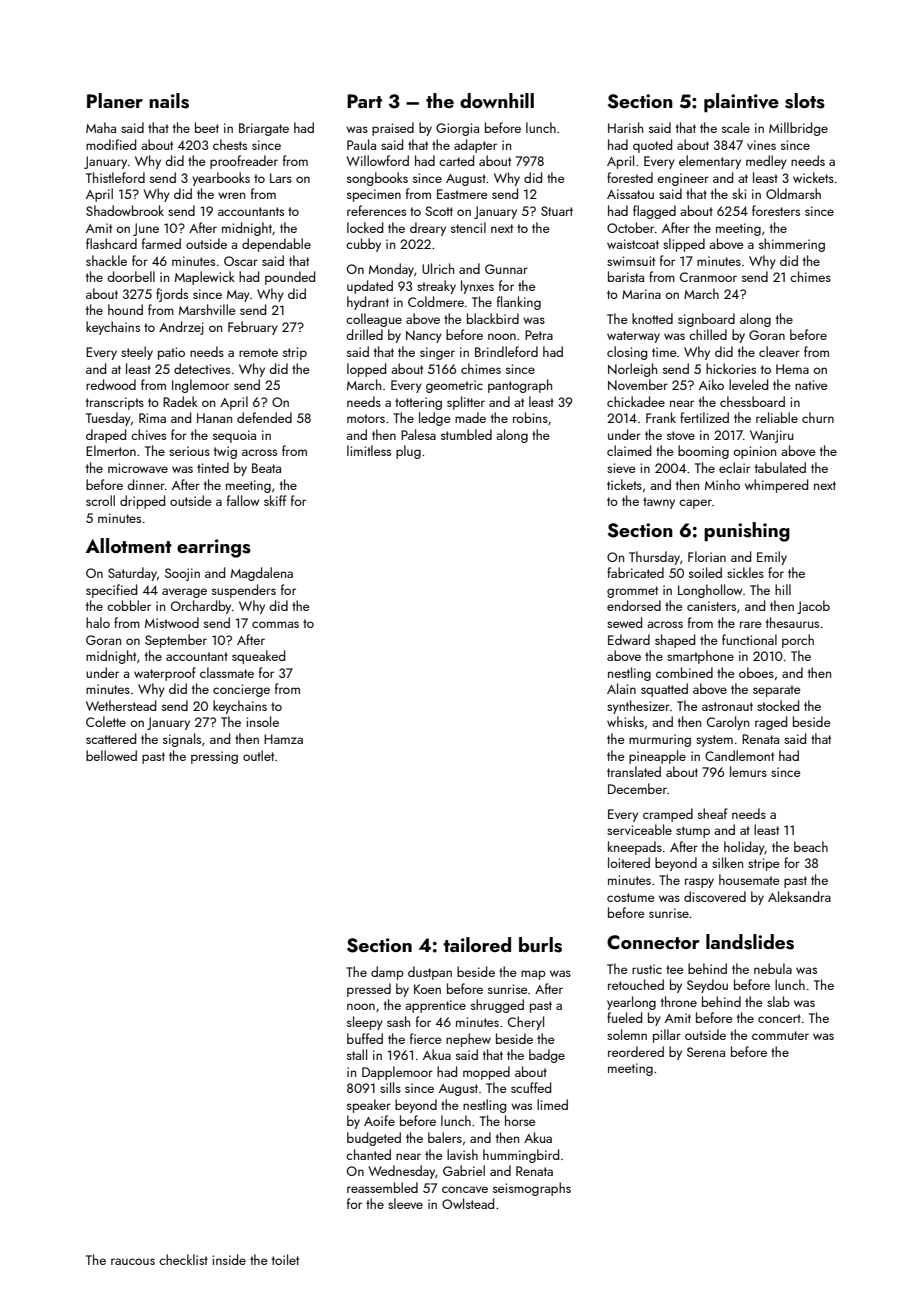 Image resolution: width=924 pixels, height=1308 pixels. Describe the element at coordinates (813, 607) in the screenshot. I see `Jacob` at that location.
